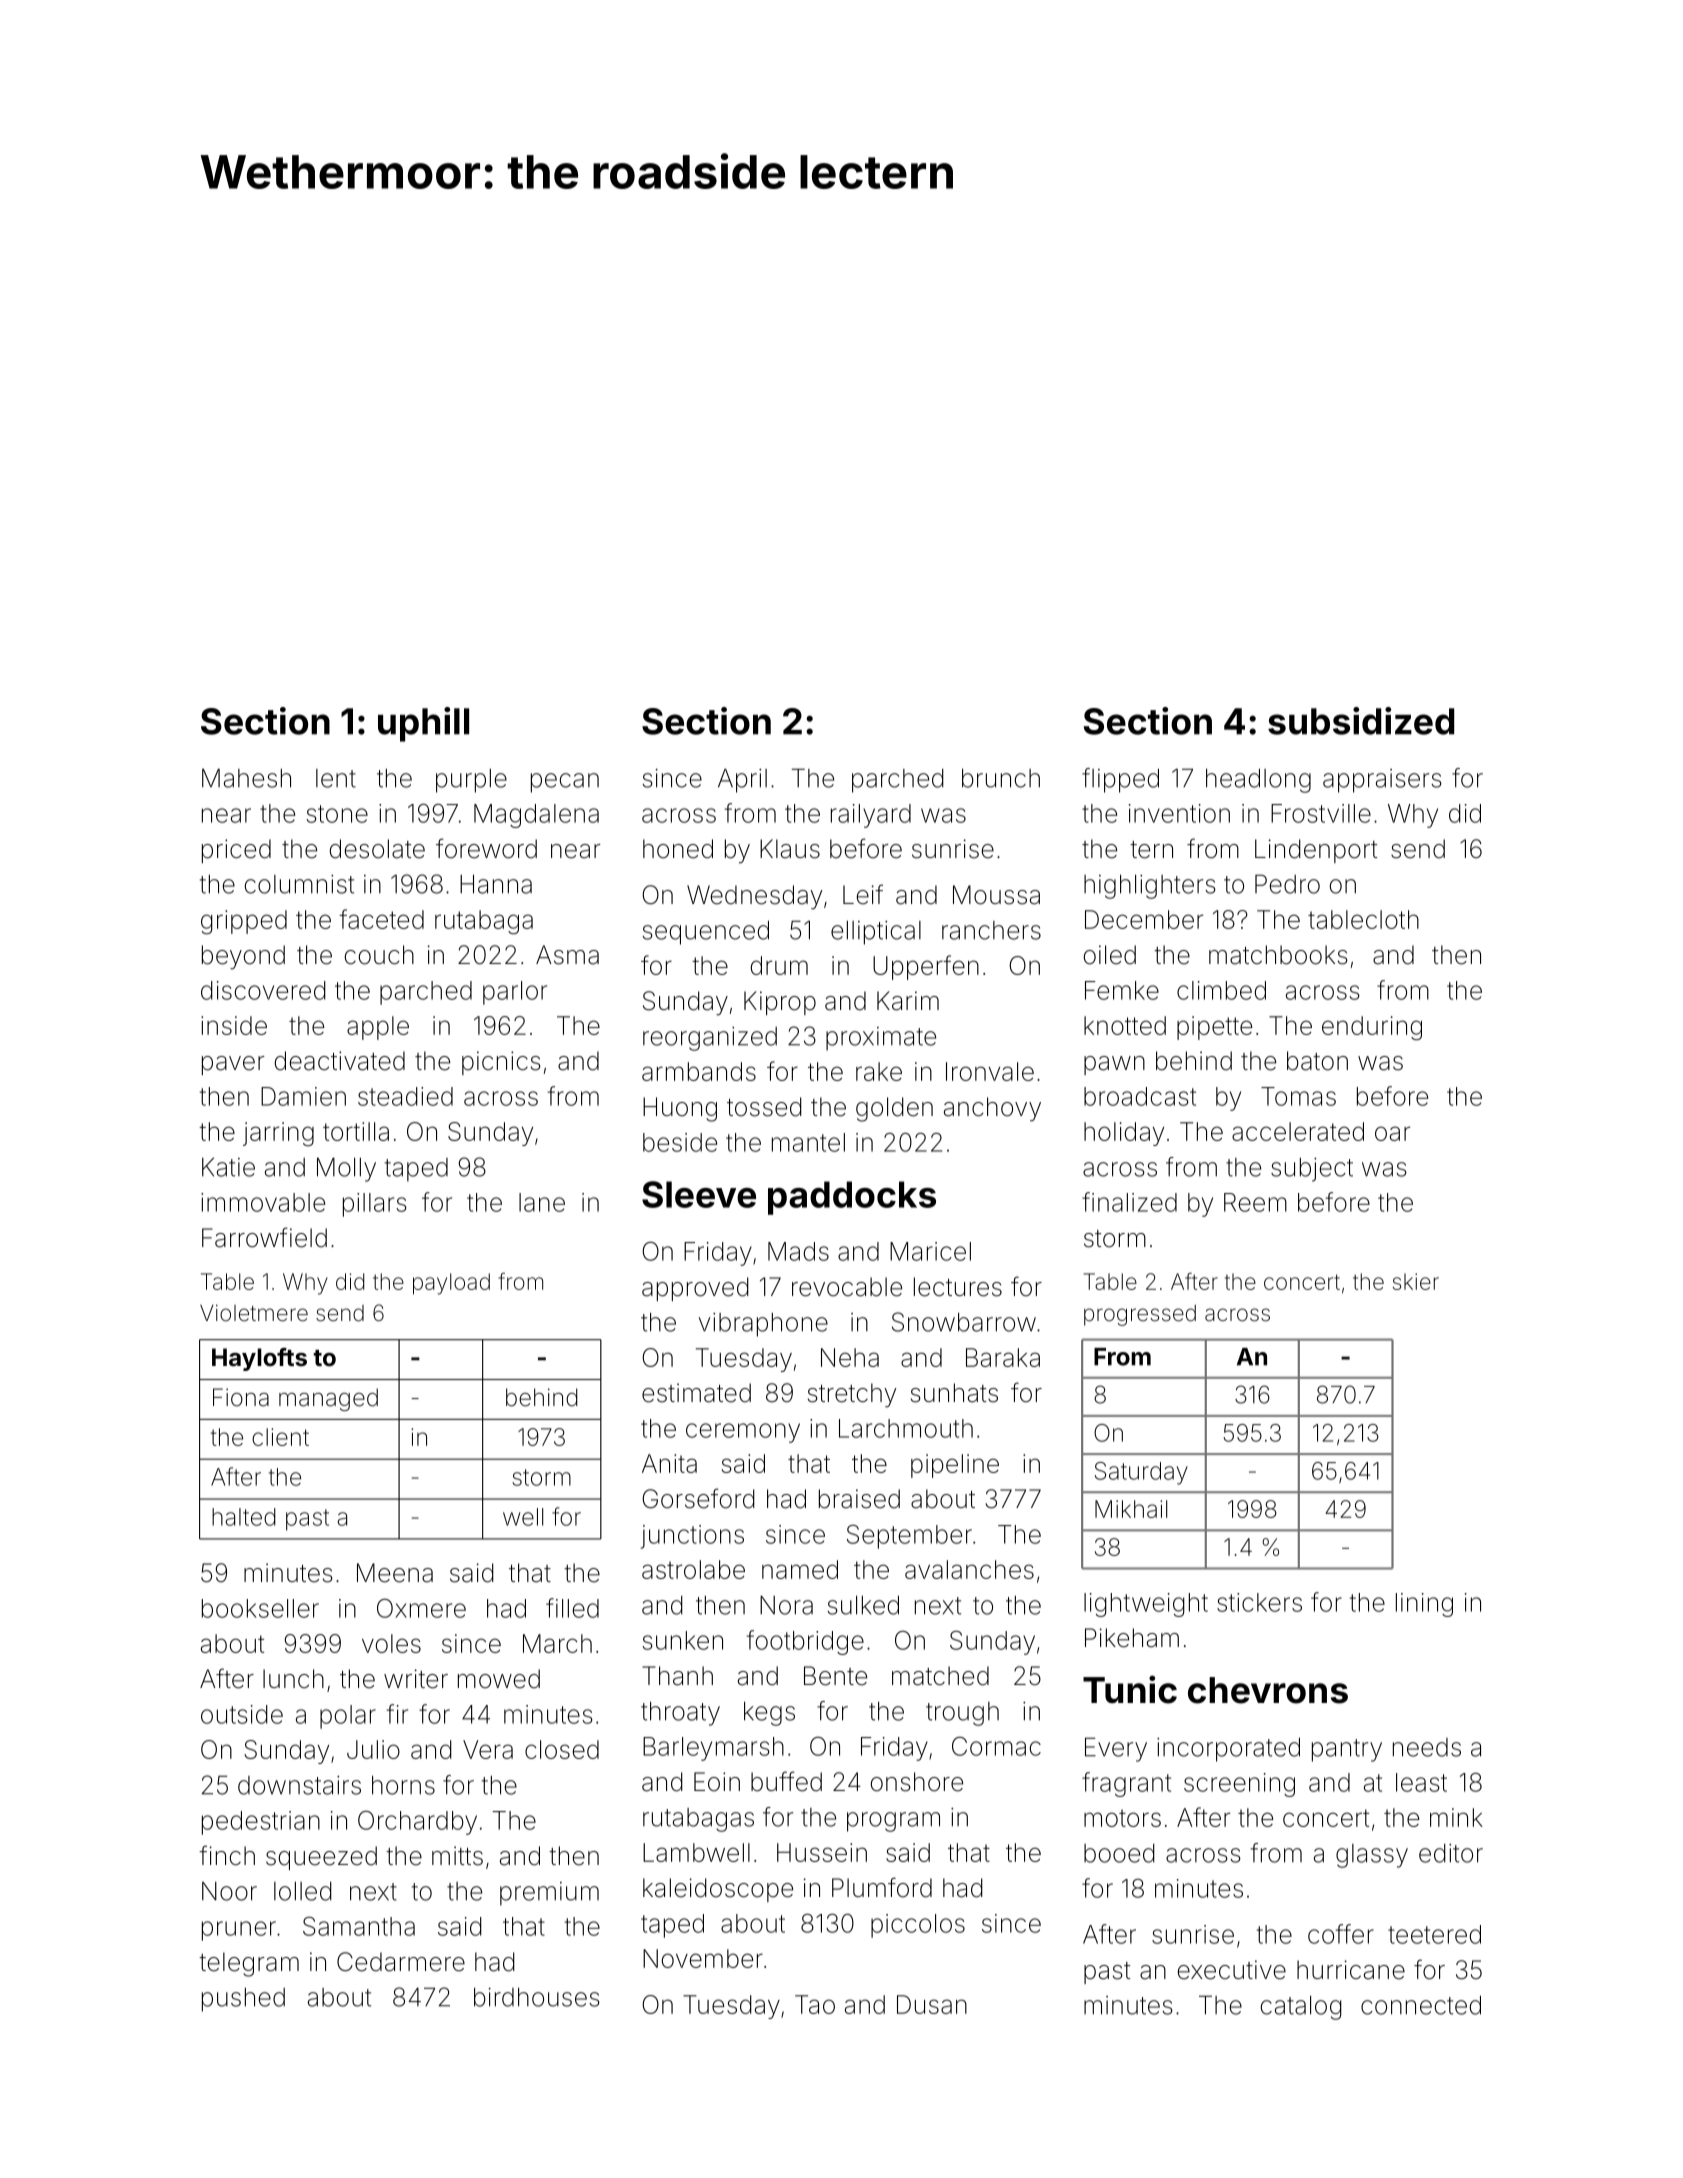  What do you see at coordinates (1372, 1856) in the document?
I see `glassy` at bounding box center [1372, 1856].
